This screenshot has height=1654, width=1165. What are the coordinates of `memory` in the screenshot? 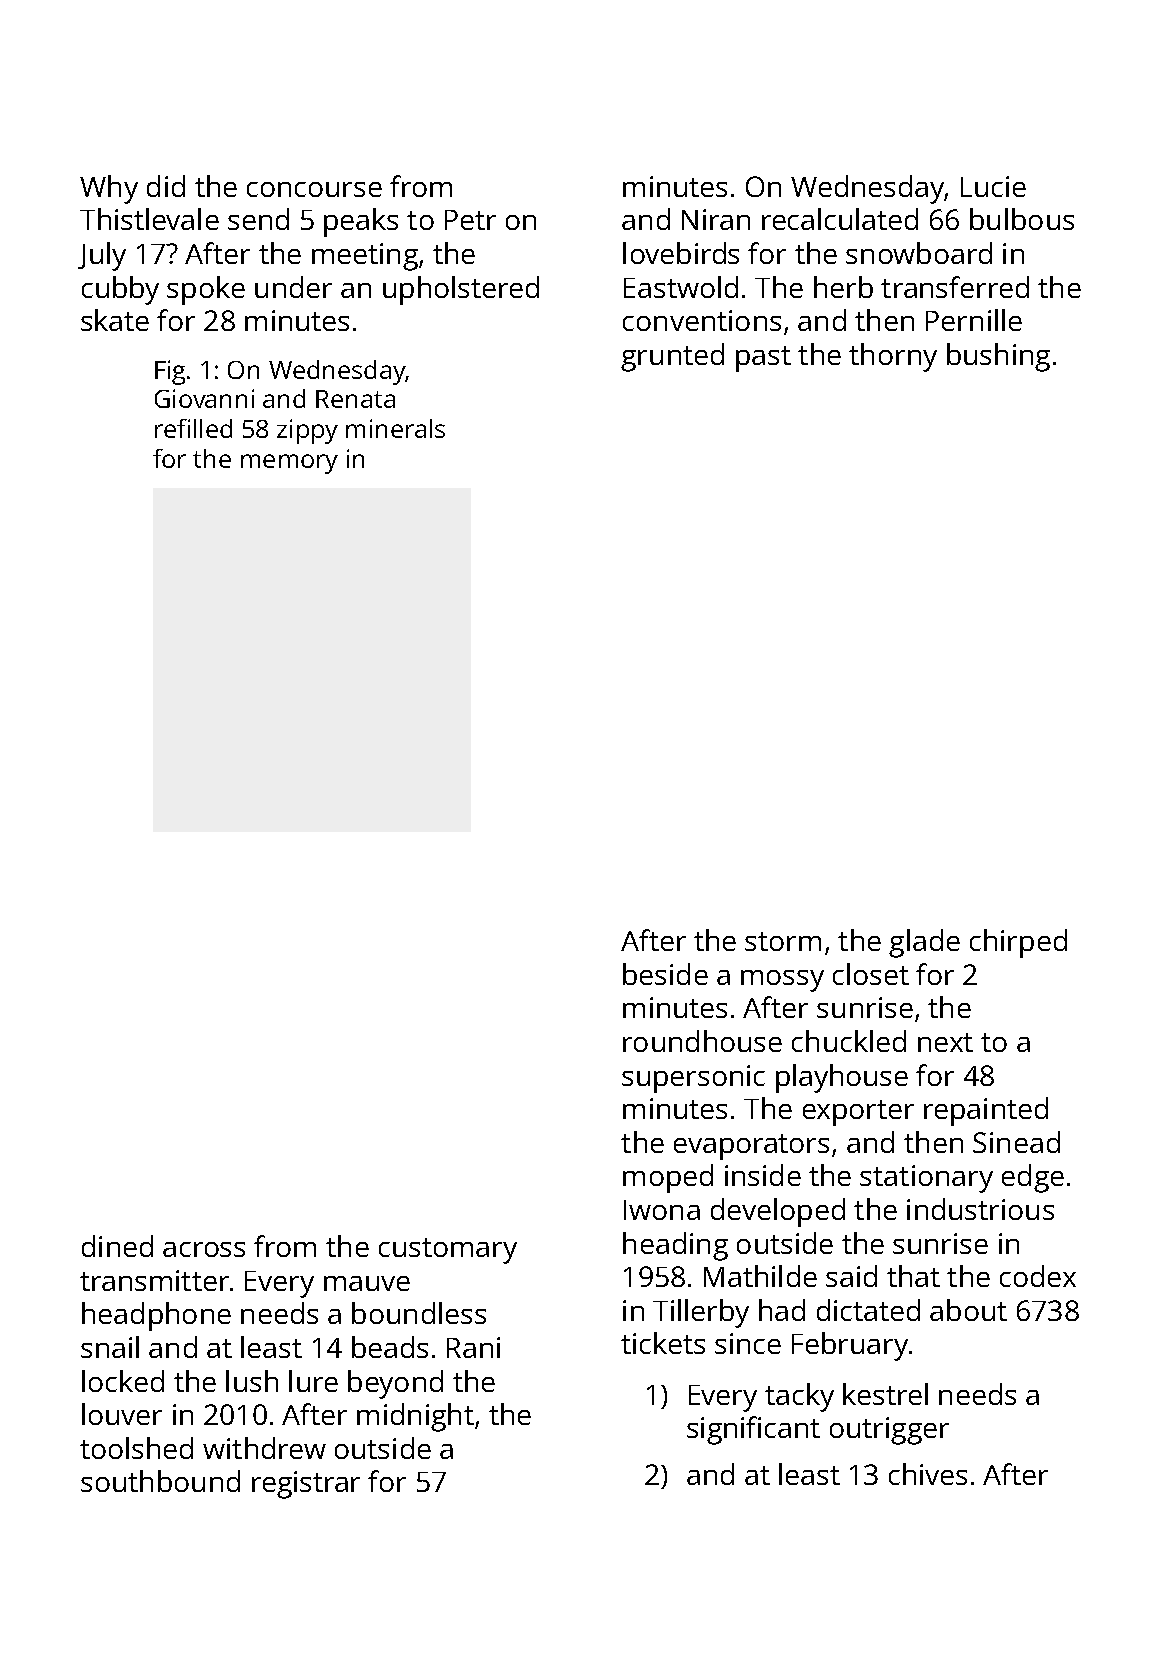 It's located at (289, 464).
